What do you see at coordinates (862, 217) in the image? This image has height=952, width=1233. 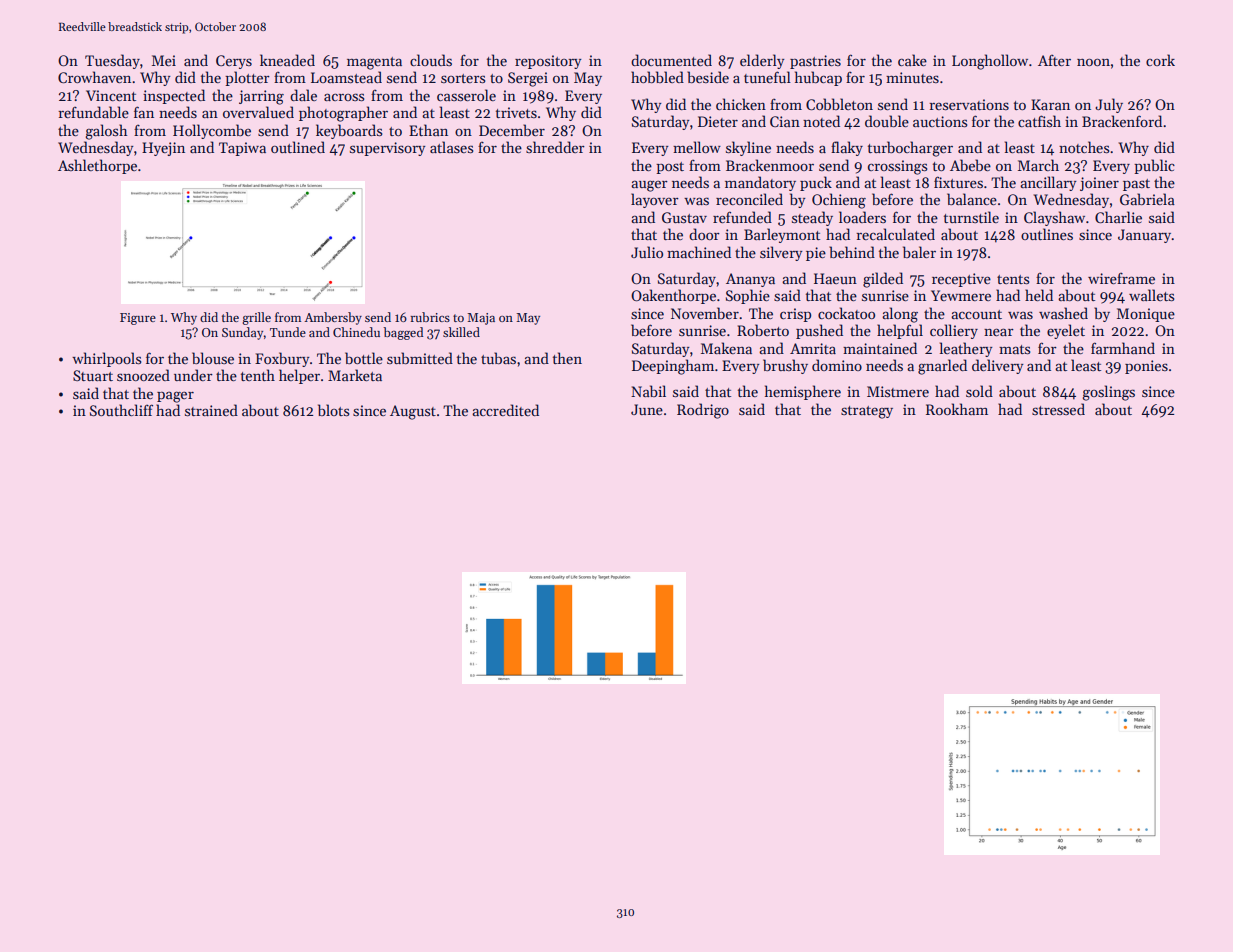 I see `loaders` at bounding box center [862, 217].
